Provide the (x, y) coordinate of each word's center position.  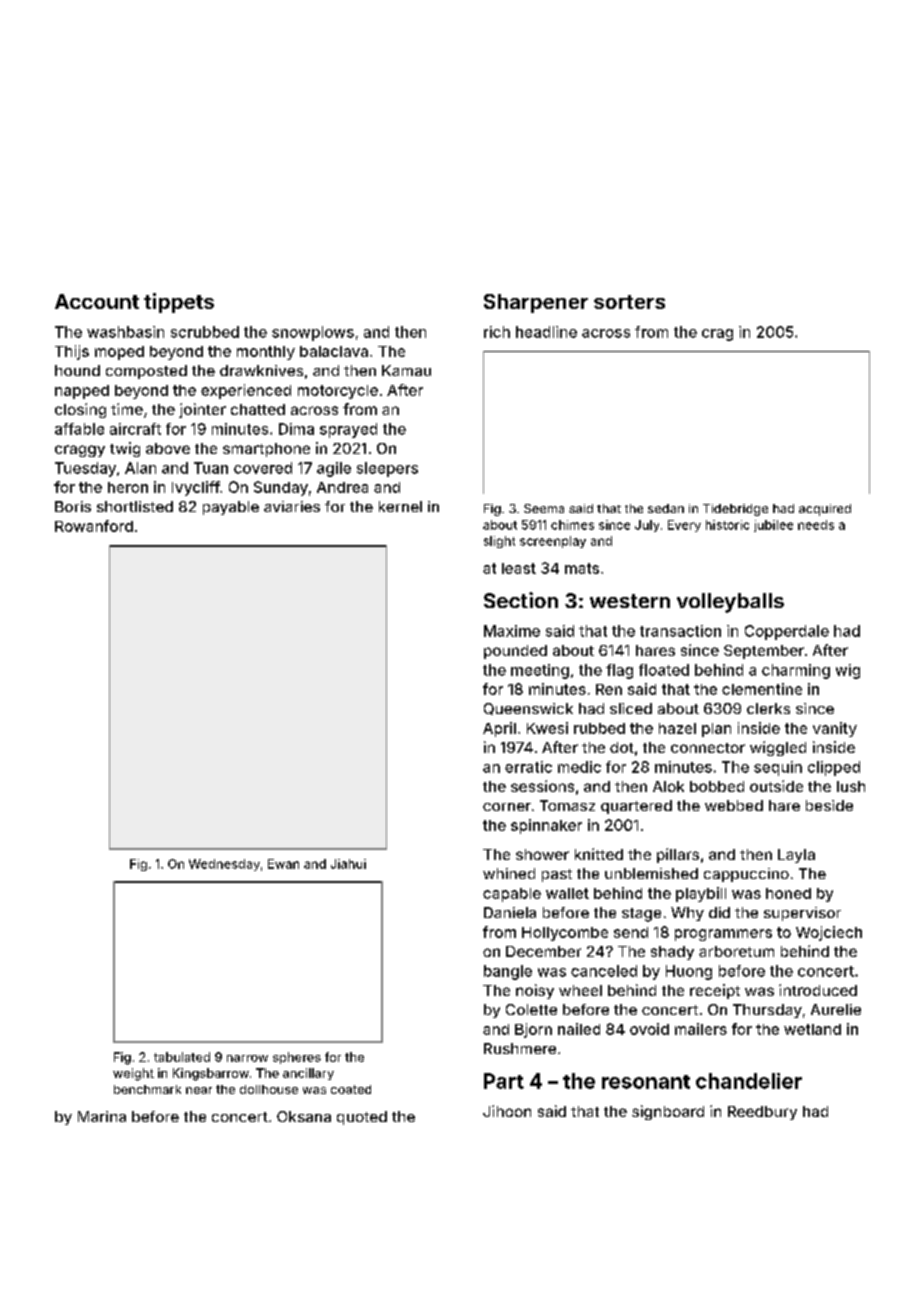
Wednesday (224, 865)
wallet (567, 893)
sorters (629, 302)
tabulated (182, 1057)
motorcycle (338, 392)
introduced (818, 990)
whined (509, 873)
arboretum (736, 951)
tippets (179, 303)
